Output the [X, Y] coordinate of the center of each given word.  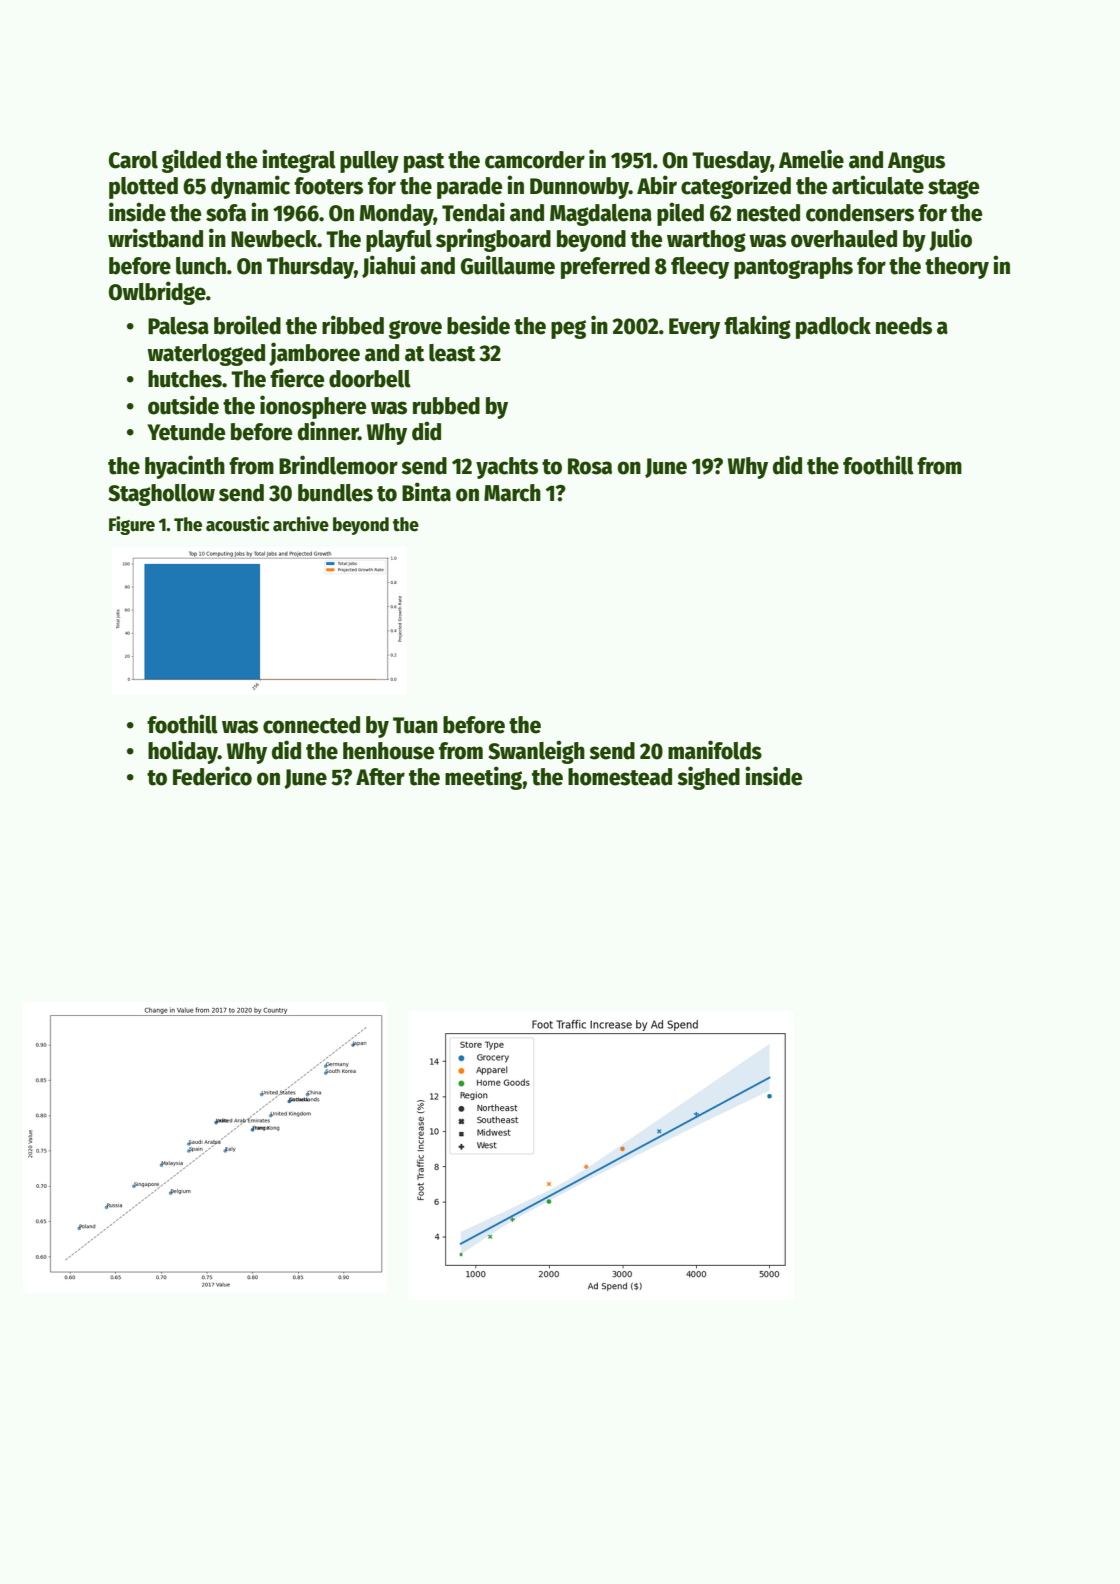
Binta [426, 492]
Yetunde [186, 432]
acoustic [238, 524]
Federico [212, 776]
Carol [133, 160]
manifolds [715, 750]
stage [954, 189]
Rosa [590, 466]
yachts [507, 468]
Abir [657, 185]
